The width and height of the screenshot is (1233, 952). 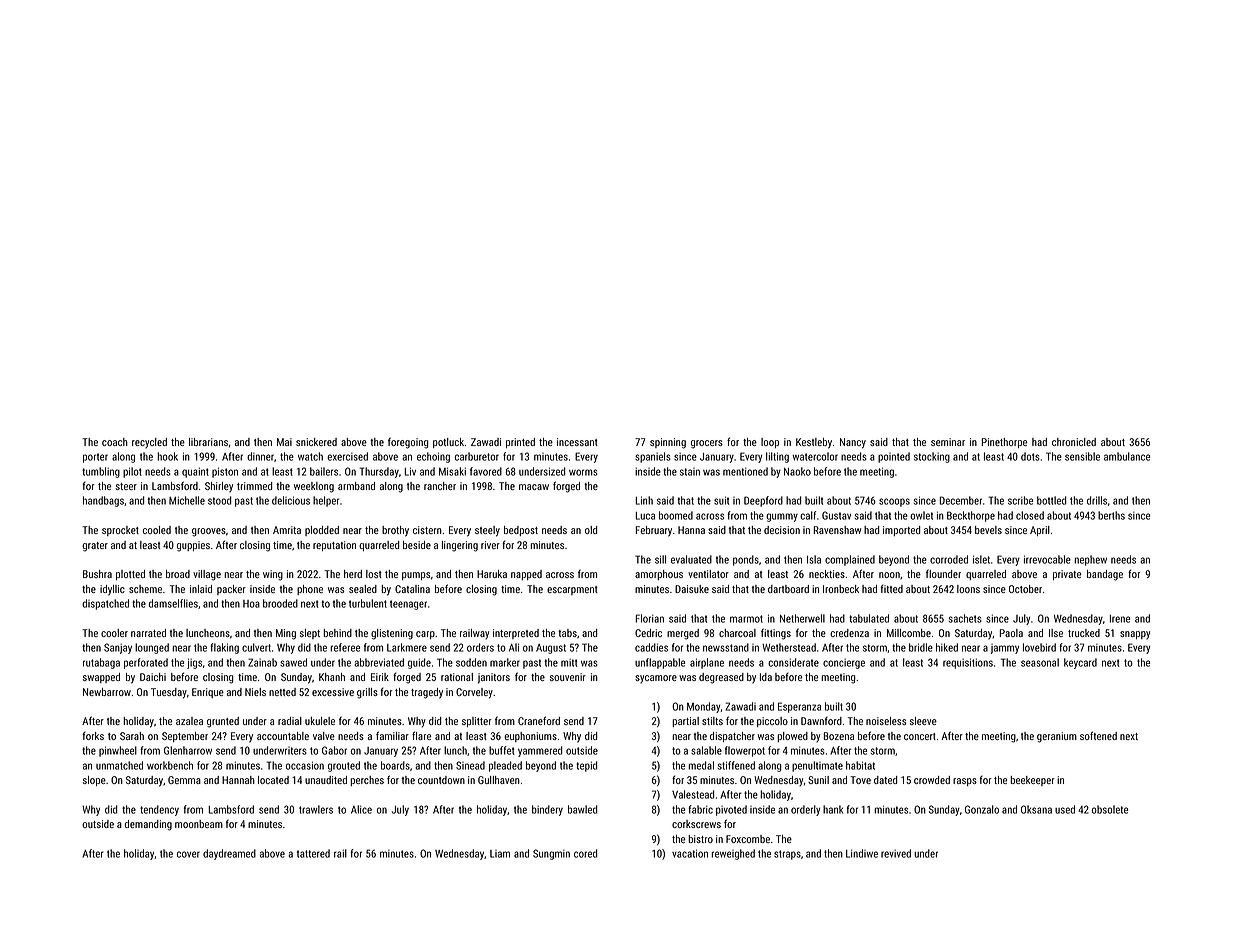 What do you see at coordinates (745, 471) in the screenshot?
I see `mentioned` at bounding box center [745, 471].
